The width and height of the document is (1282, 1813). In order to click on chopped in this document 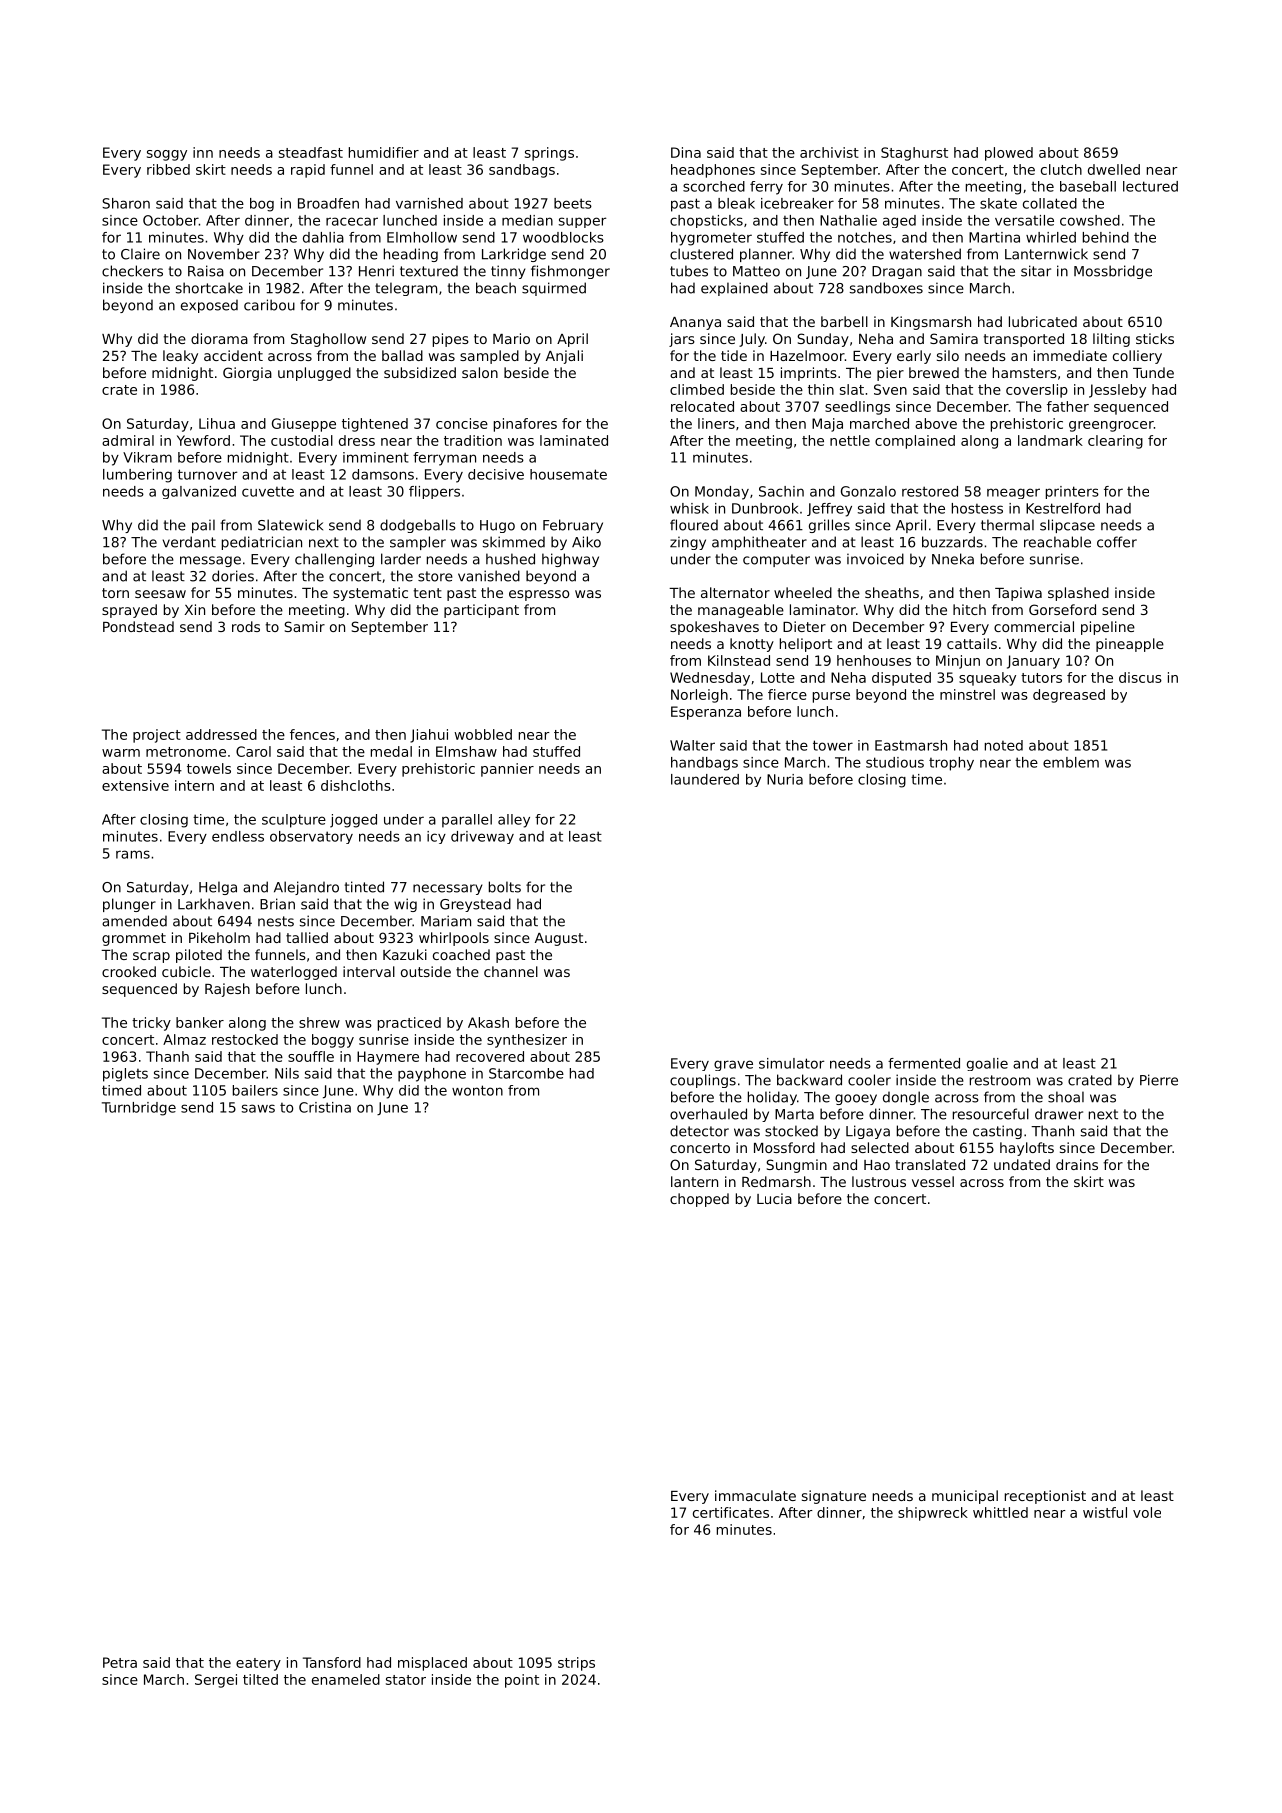, I will do `click(699, 1200)`.
